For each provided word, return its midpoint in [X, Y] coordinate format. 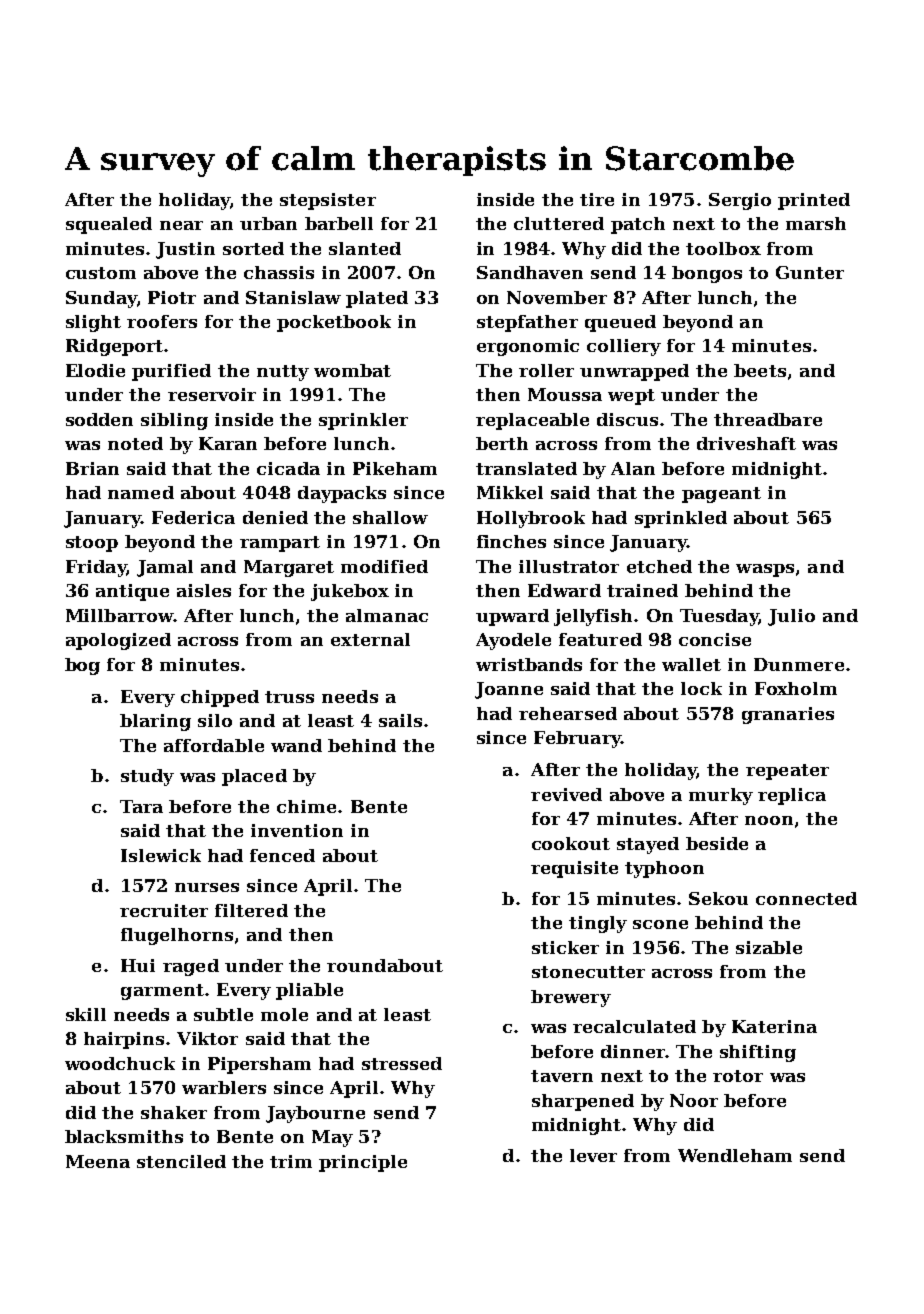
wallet [691, 664]
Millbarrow [120, 615]
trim [291, 1161]
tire [597, 199]
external [370, 639]
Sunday [101, 299]
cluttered [559, 223]
